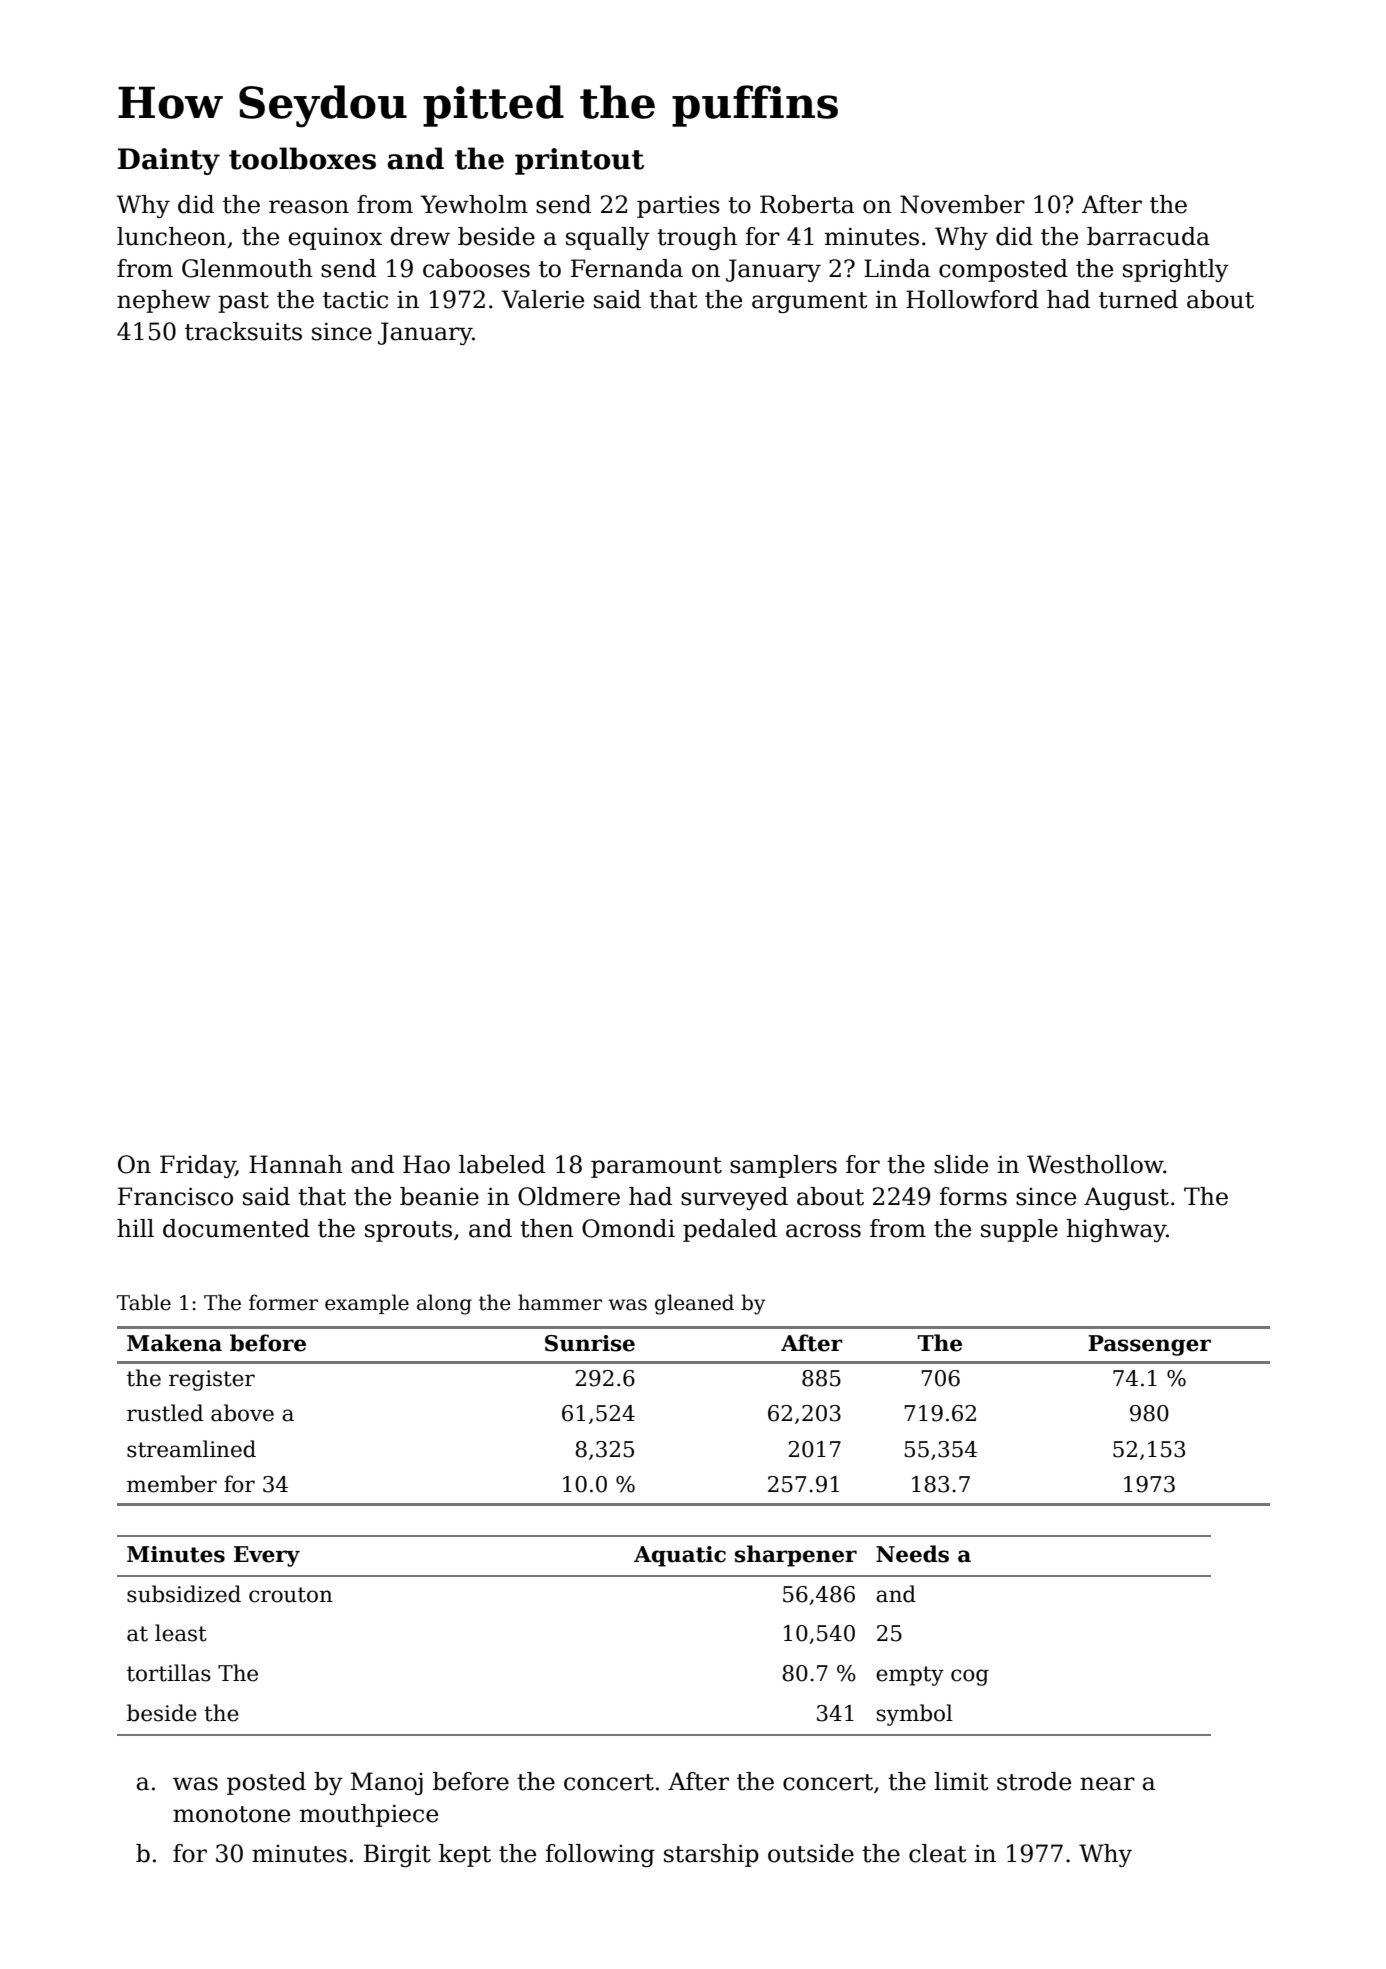 The image size is (1386, 1969). What do you see at coordinates (915, 1715) in the document?
I see `symbol` at bounding box center [915, 1715].
